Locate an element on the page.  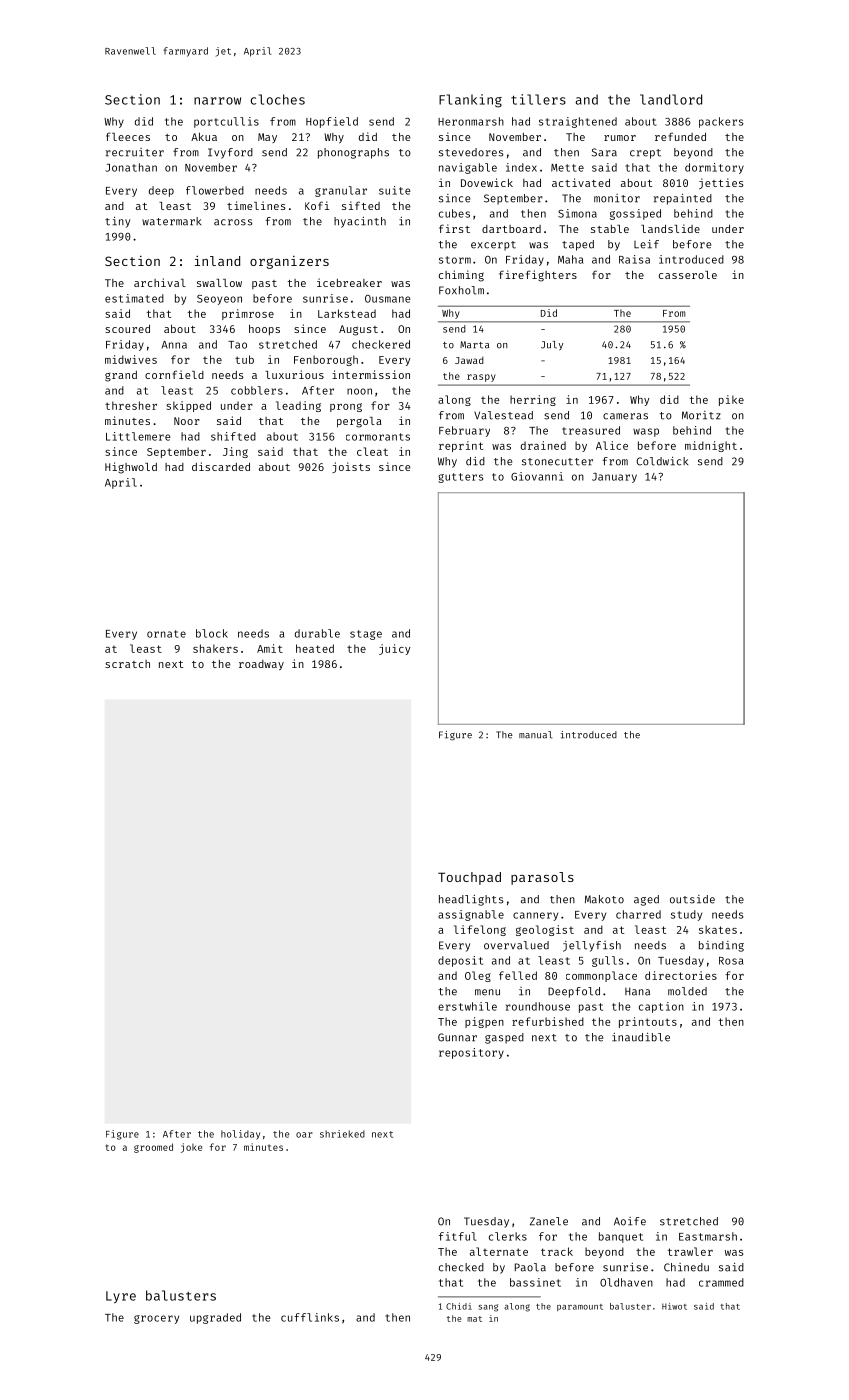
outside is located at coordinates (692, 899).
